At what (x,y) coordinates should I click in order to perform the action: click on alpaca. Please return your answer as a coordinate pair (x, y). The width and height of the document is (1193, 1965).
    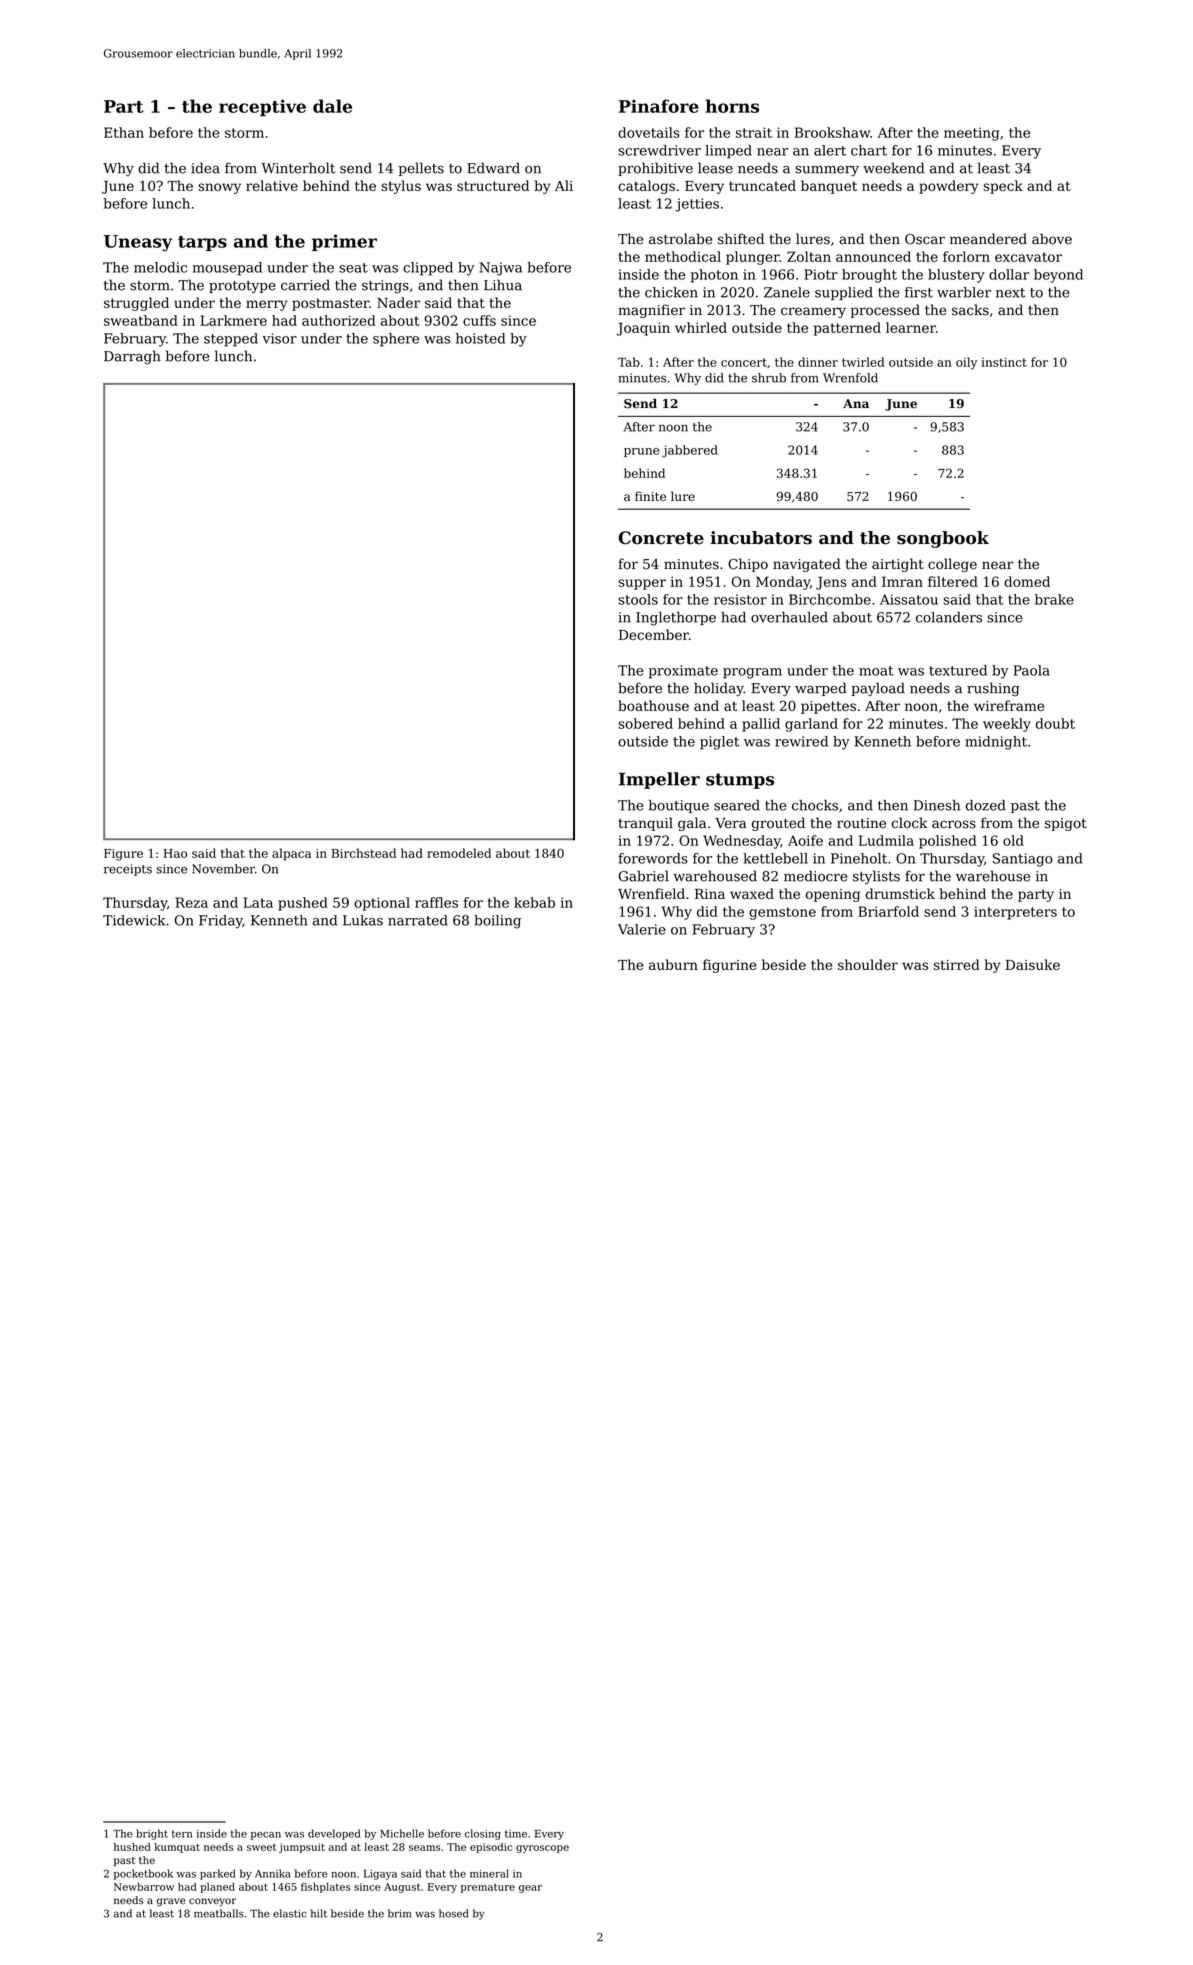
    Looking at the image, I should click on (291, 854).
